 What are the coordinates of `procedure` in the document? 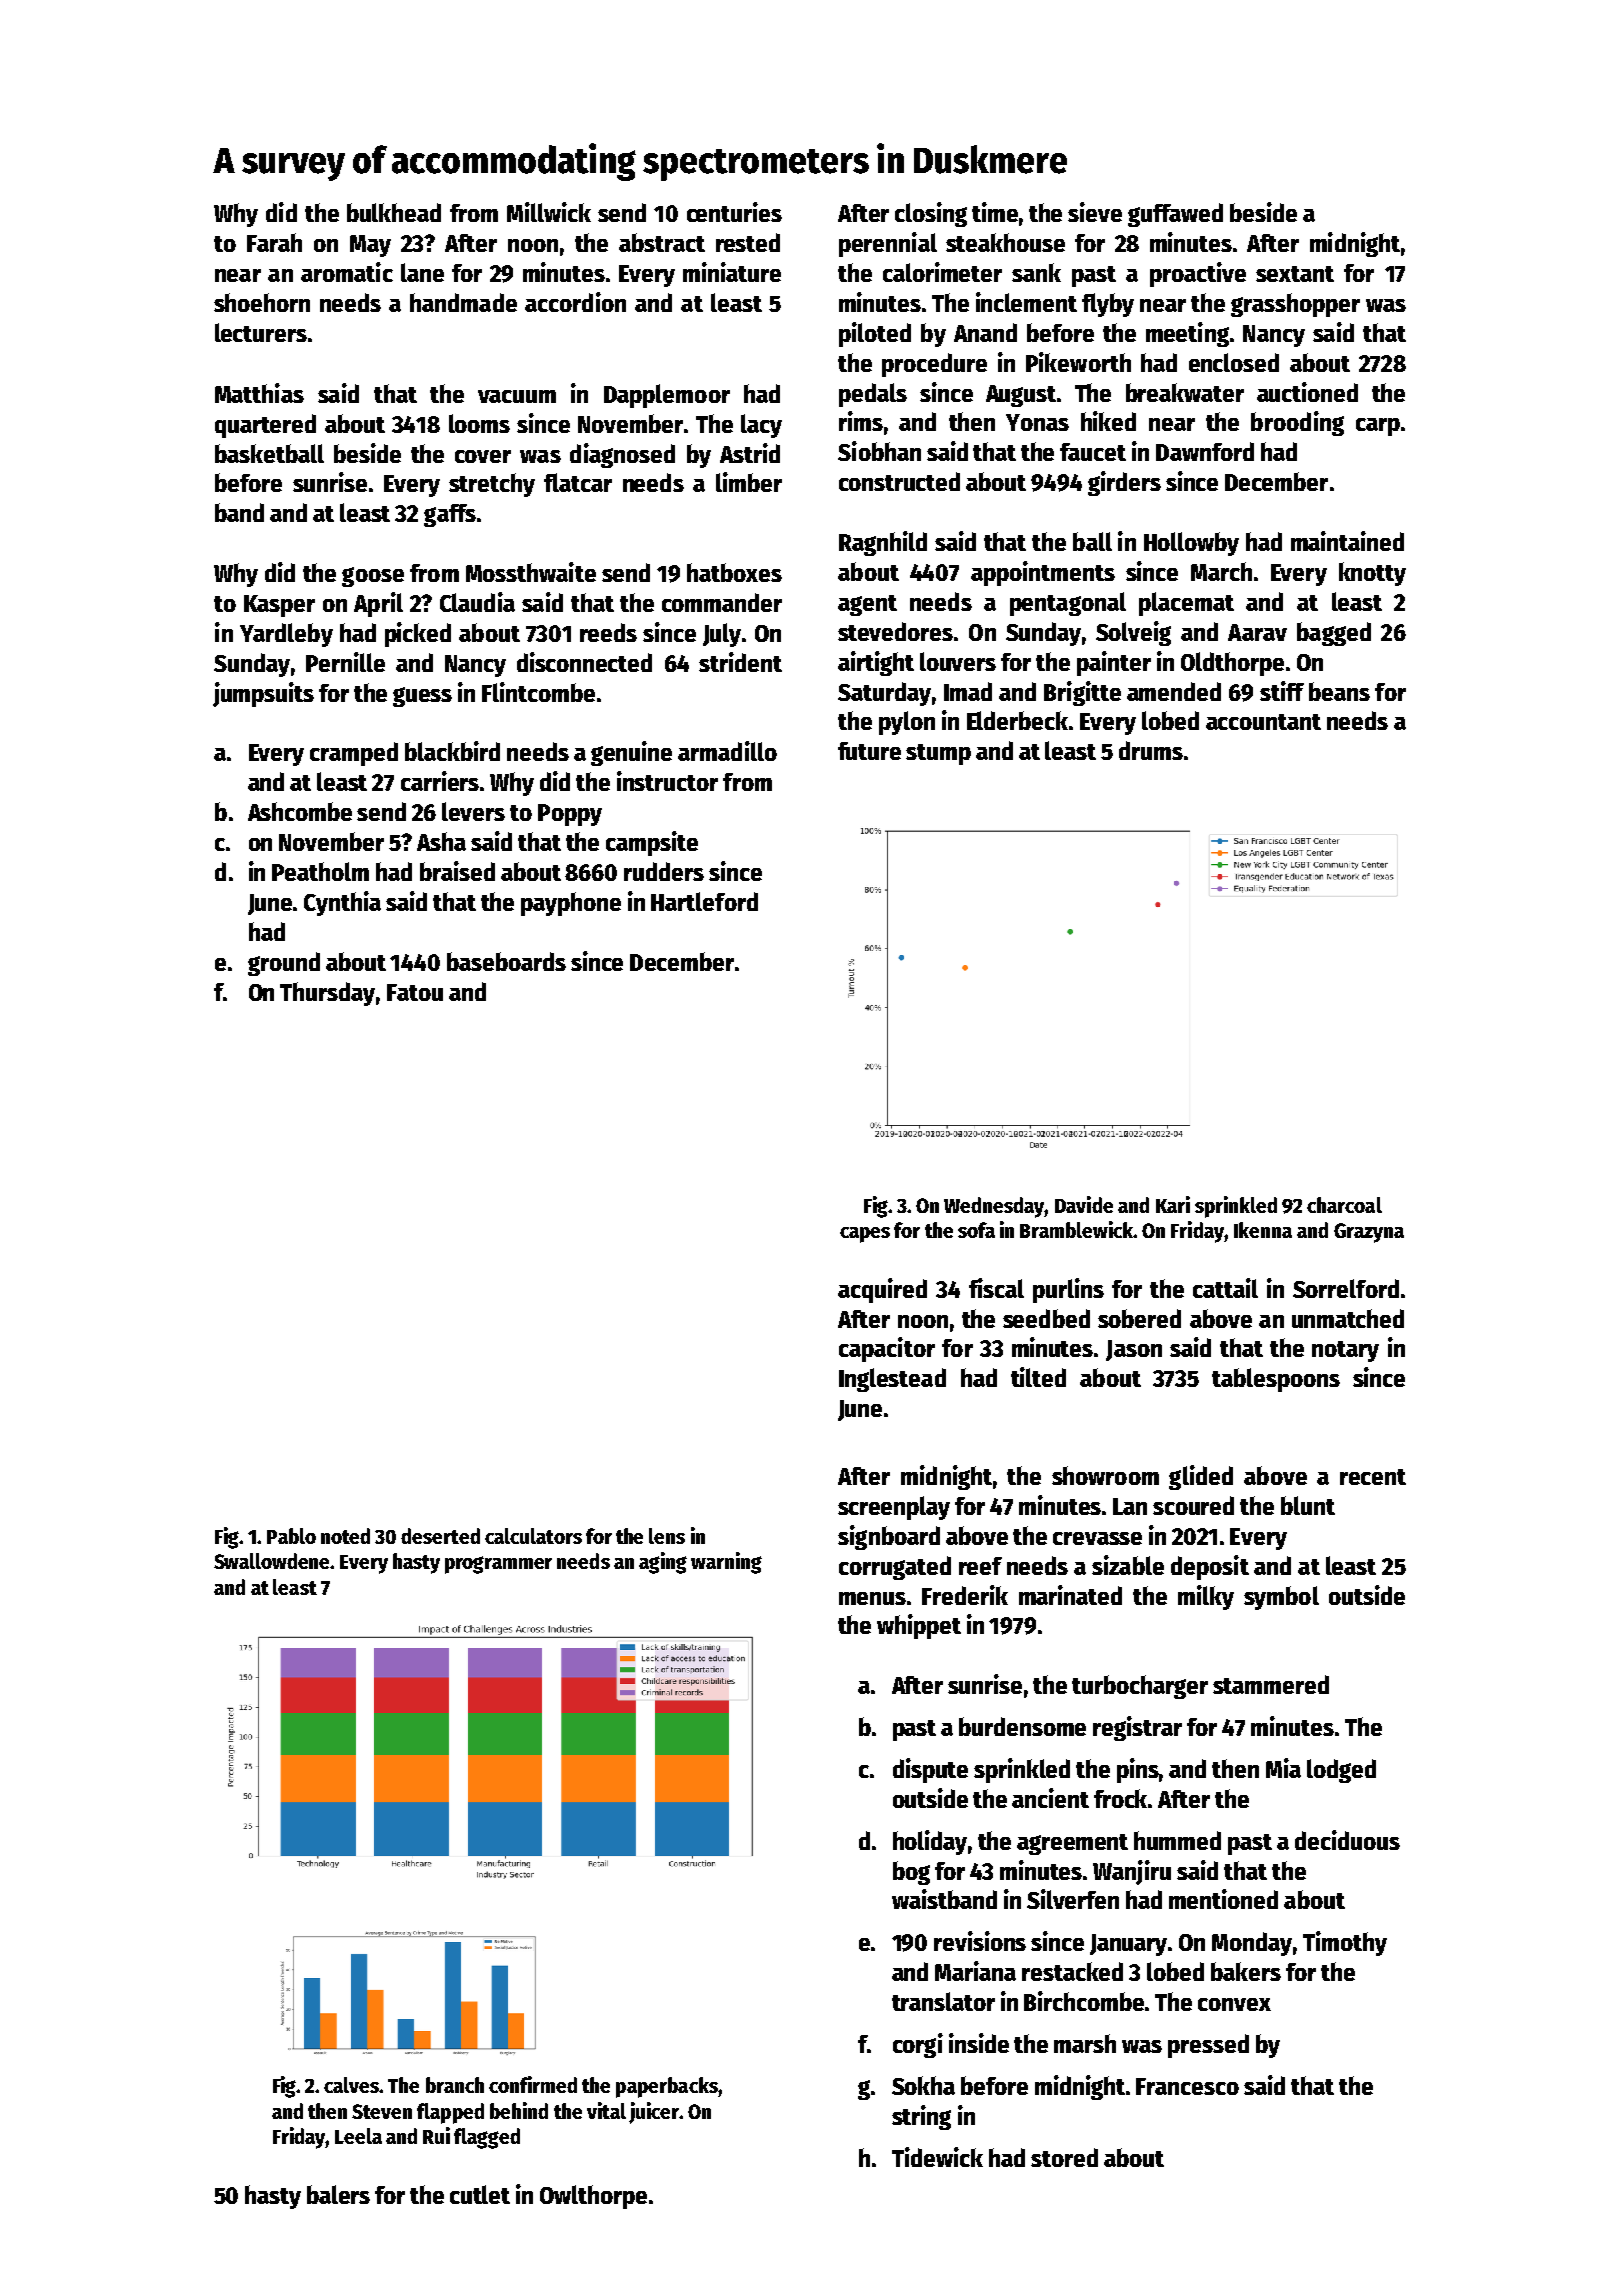 It's located at (934, 365).
